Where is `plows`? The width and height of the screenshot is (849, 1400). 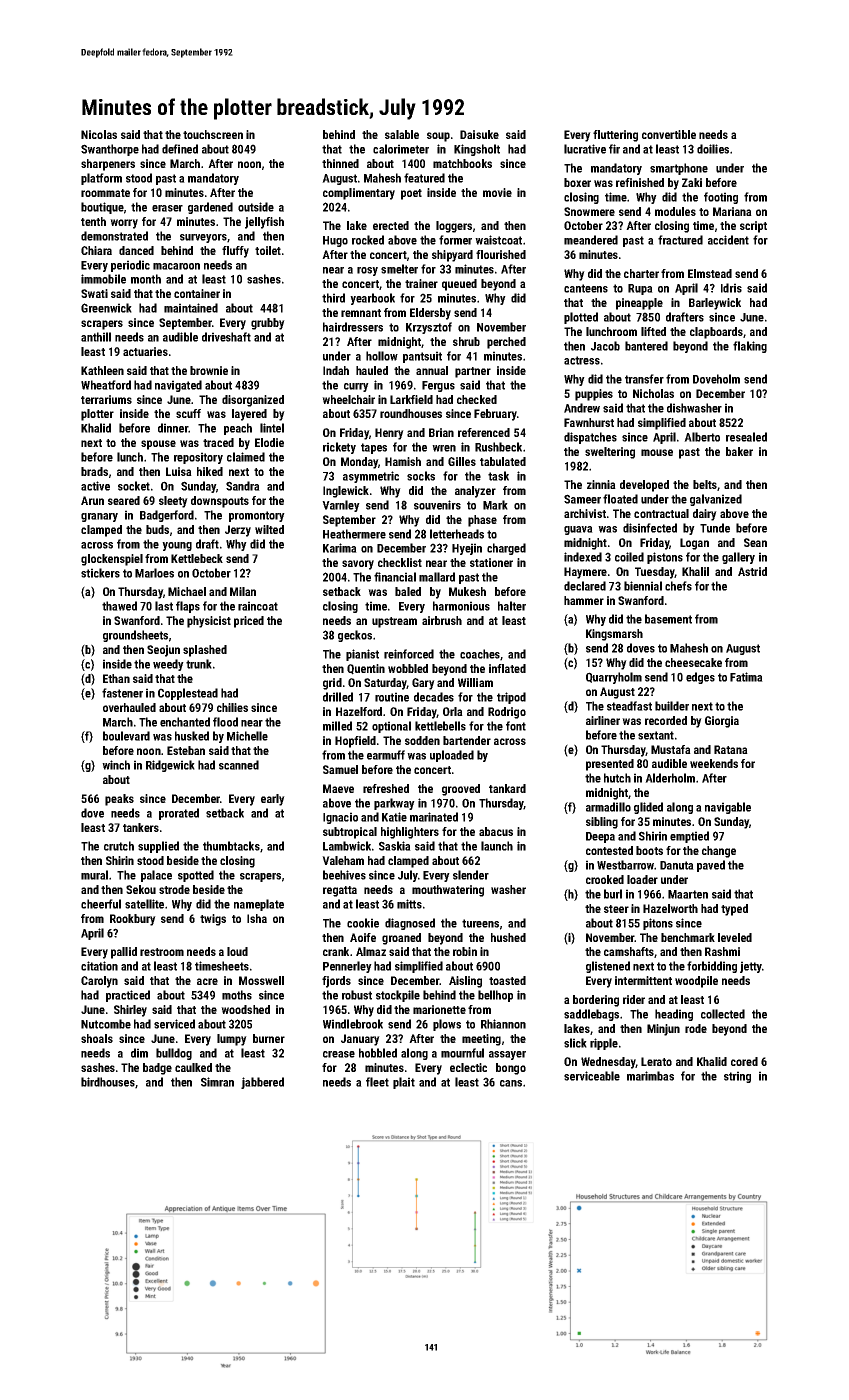 plows is located at coordinates (447, 1025).
